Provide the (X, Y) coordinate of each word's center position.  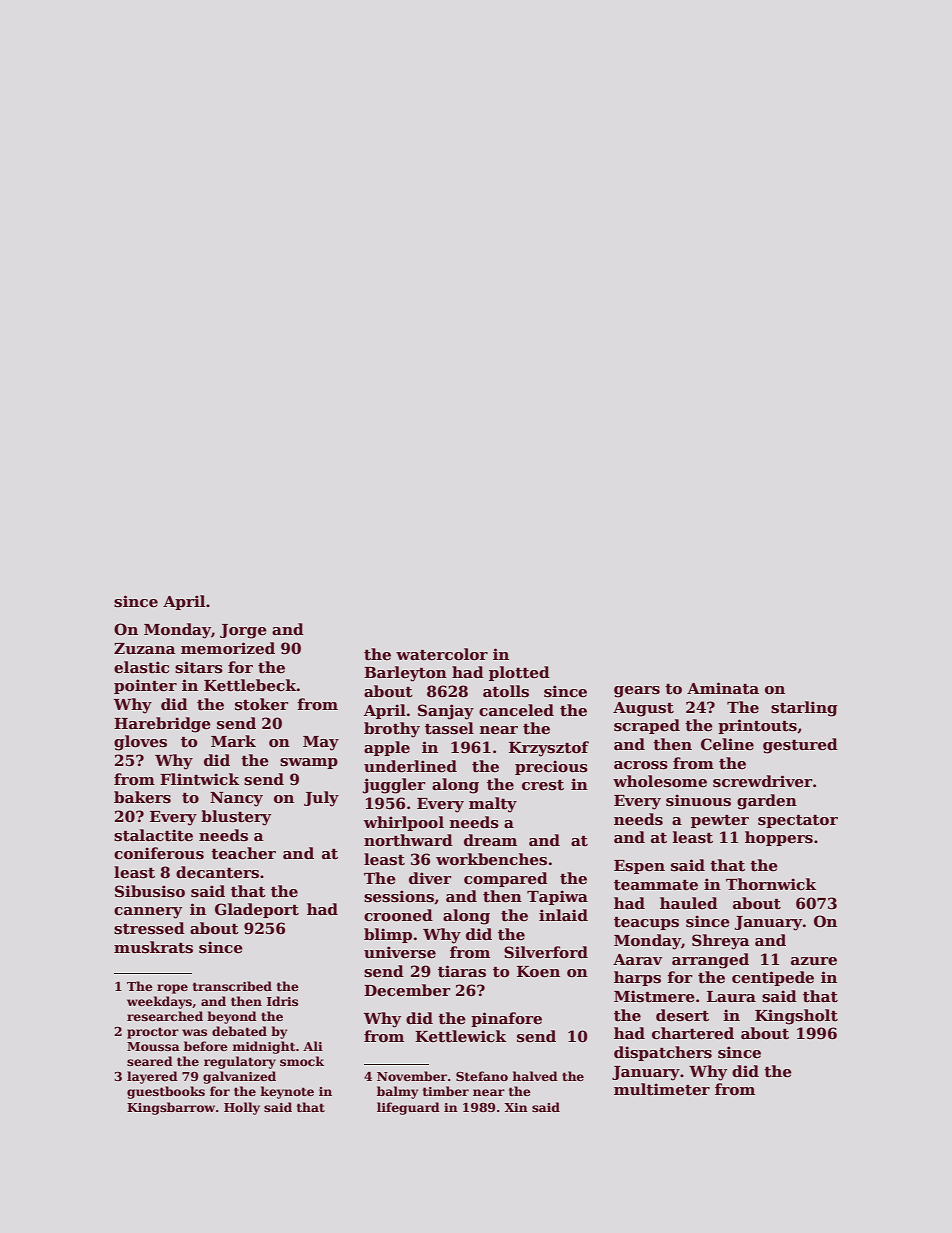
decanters (217, 872)
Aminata (723, 688)
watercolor (442, 654)
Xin (516, 1107)
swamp (309, 763)
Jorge (243, 631)
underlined (410, 766)
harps (637, 978)
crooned (398, 915)
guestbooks (166, 1092)
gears (637, 692)
